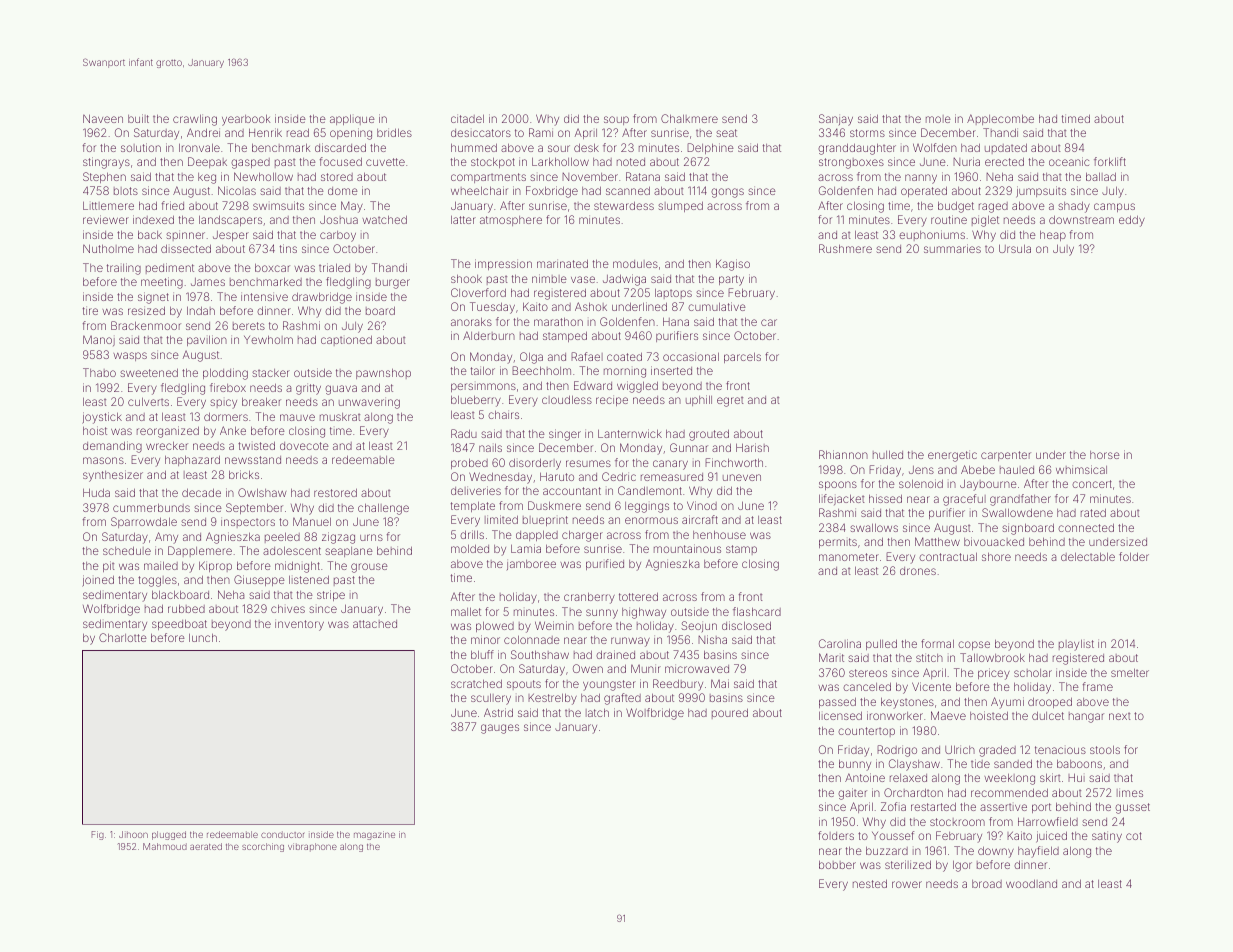  What do you see at coordinates (352, 119) in the image?
I see `applique` at bounding box center [352, 119].
